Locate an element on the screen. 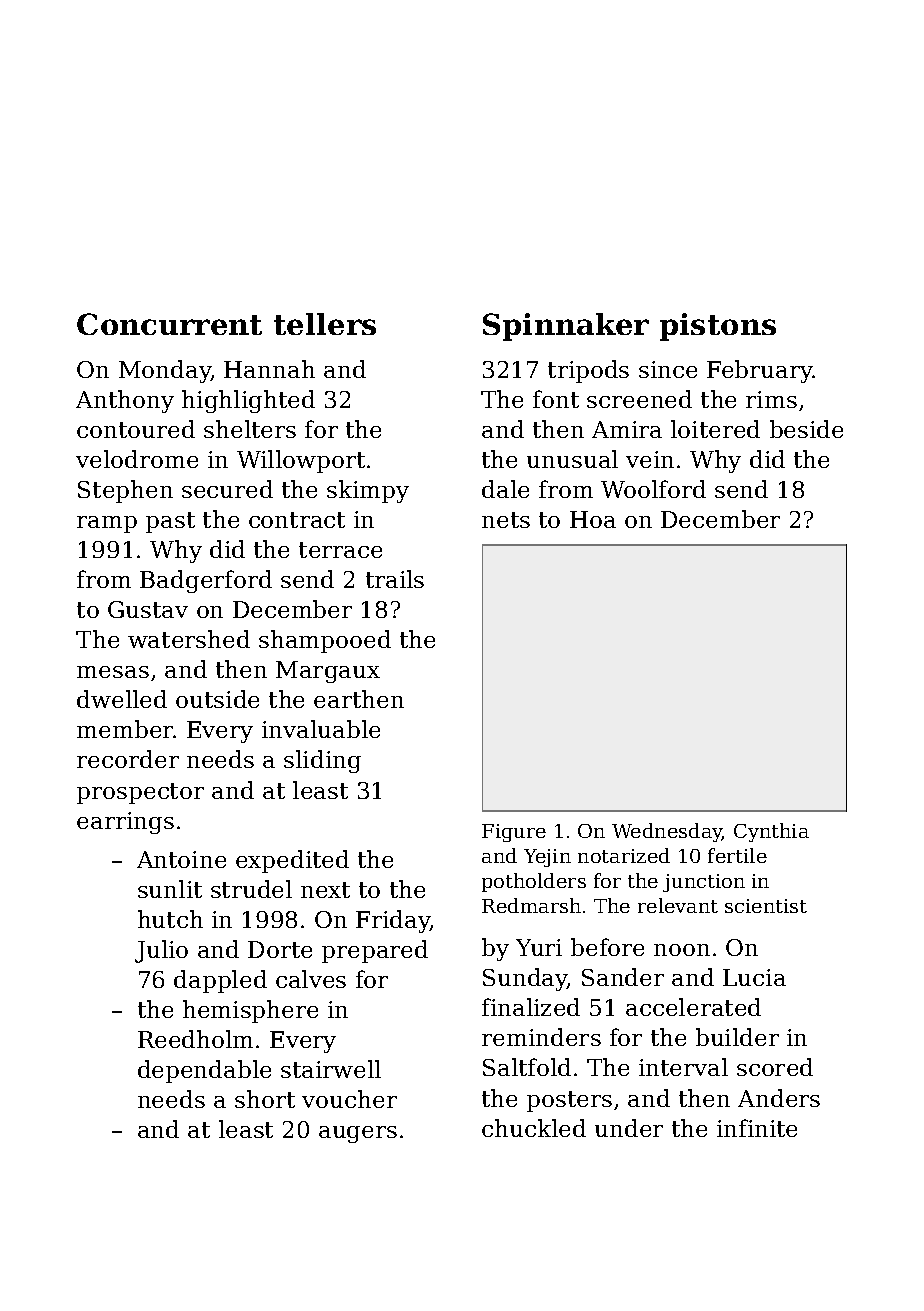 This screenshot has width=924, height=1311. Margaux is located at coordinates (328, 672).
